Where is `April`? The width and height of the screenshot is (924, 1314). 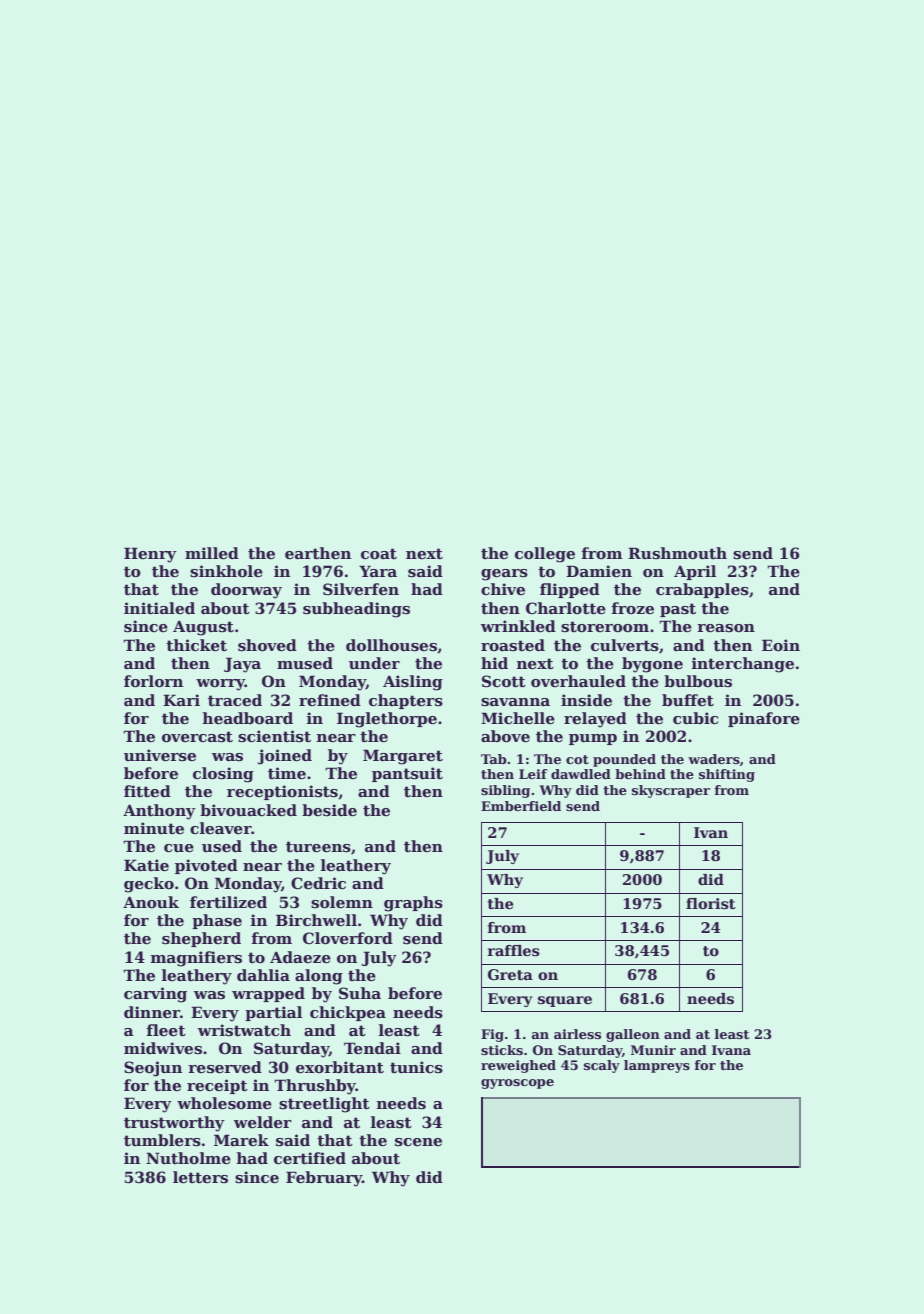
April is located at coordinates (695, 572).
